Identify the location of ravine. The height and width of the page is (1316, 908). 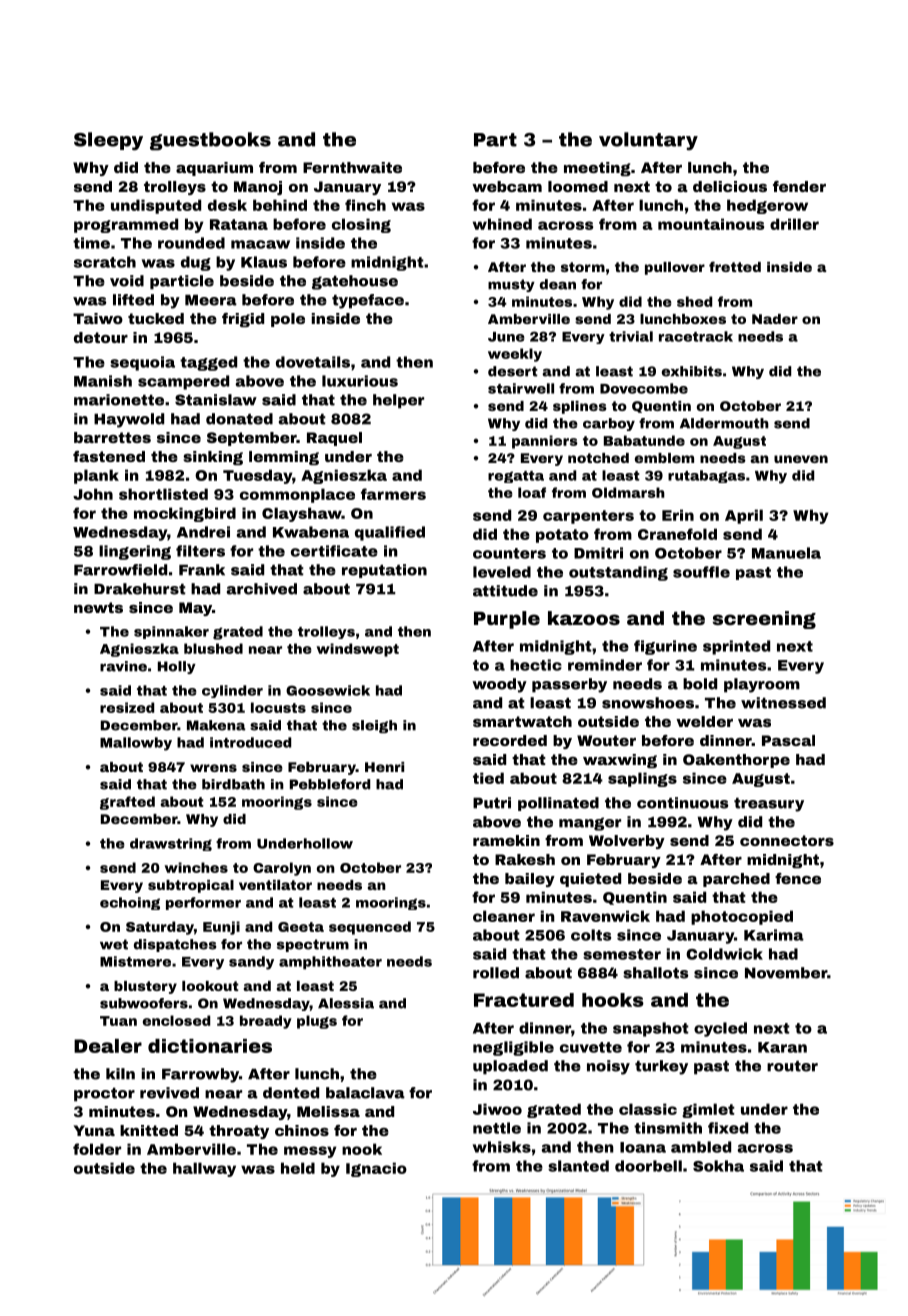
(123, 666).
